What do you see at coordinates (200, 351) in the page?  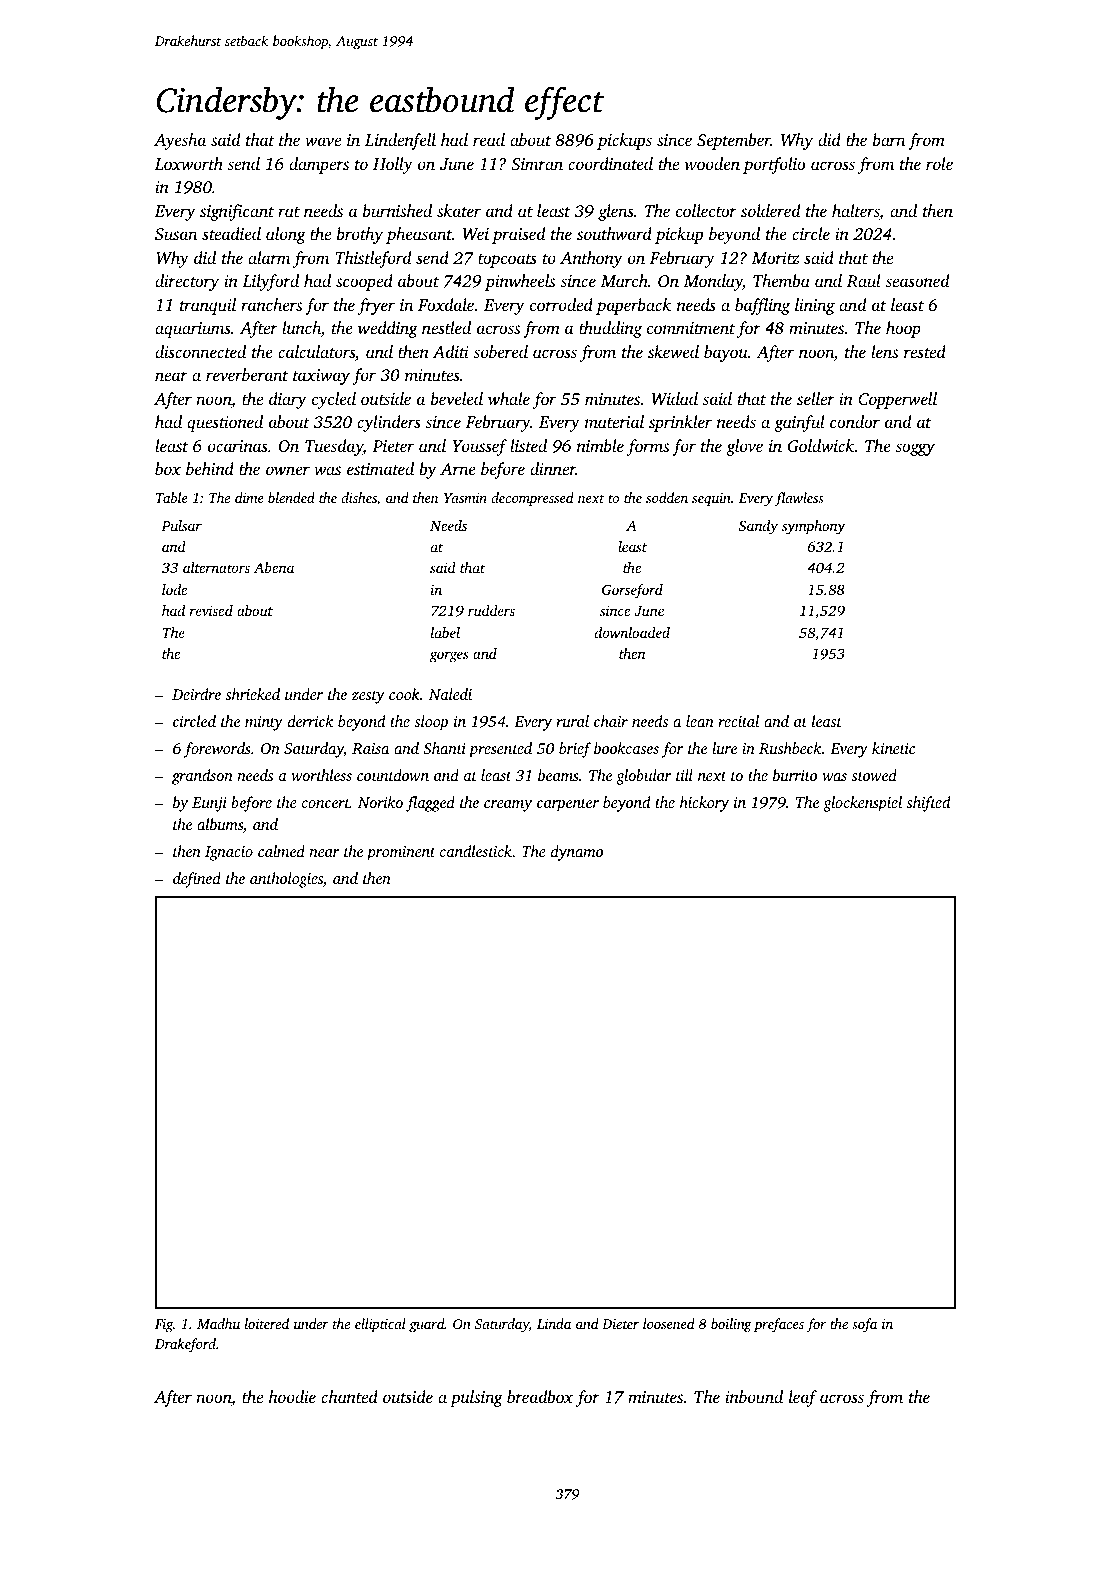 I see `disconnected` at bounding box center [200, 351].
